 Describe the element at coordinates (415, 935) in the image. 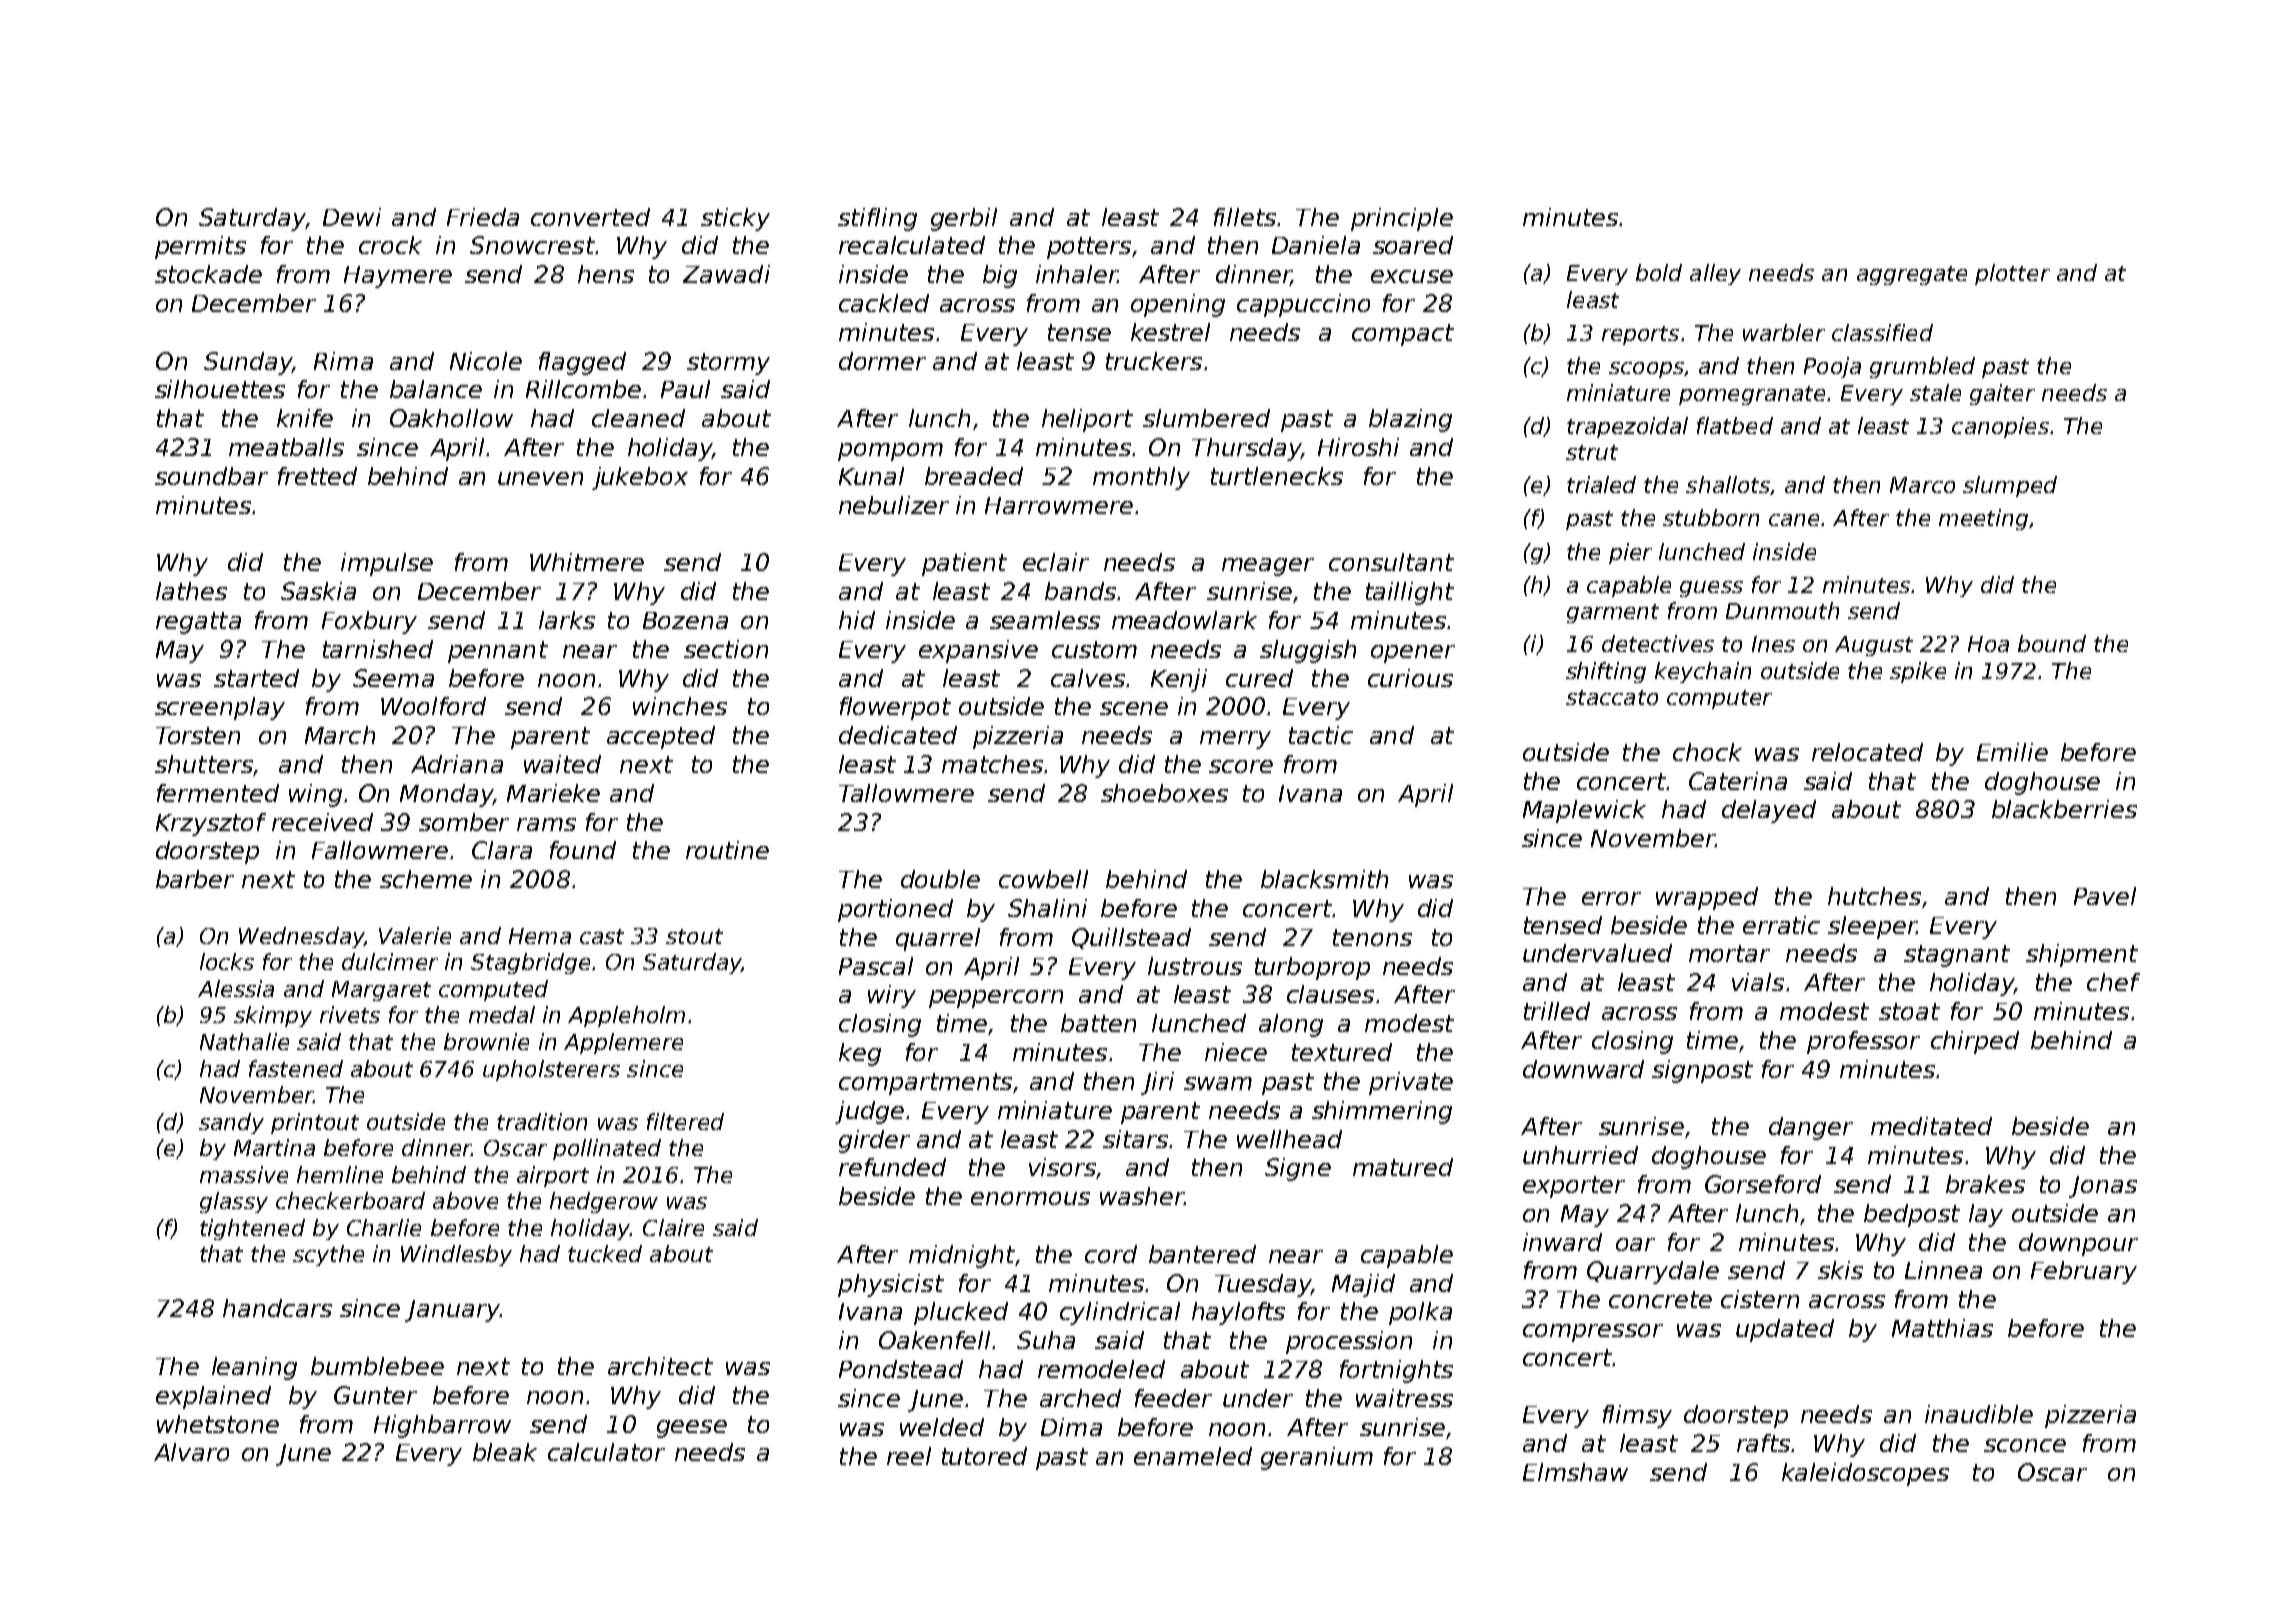

I see `Valerie` at that location.
